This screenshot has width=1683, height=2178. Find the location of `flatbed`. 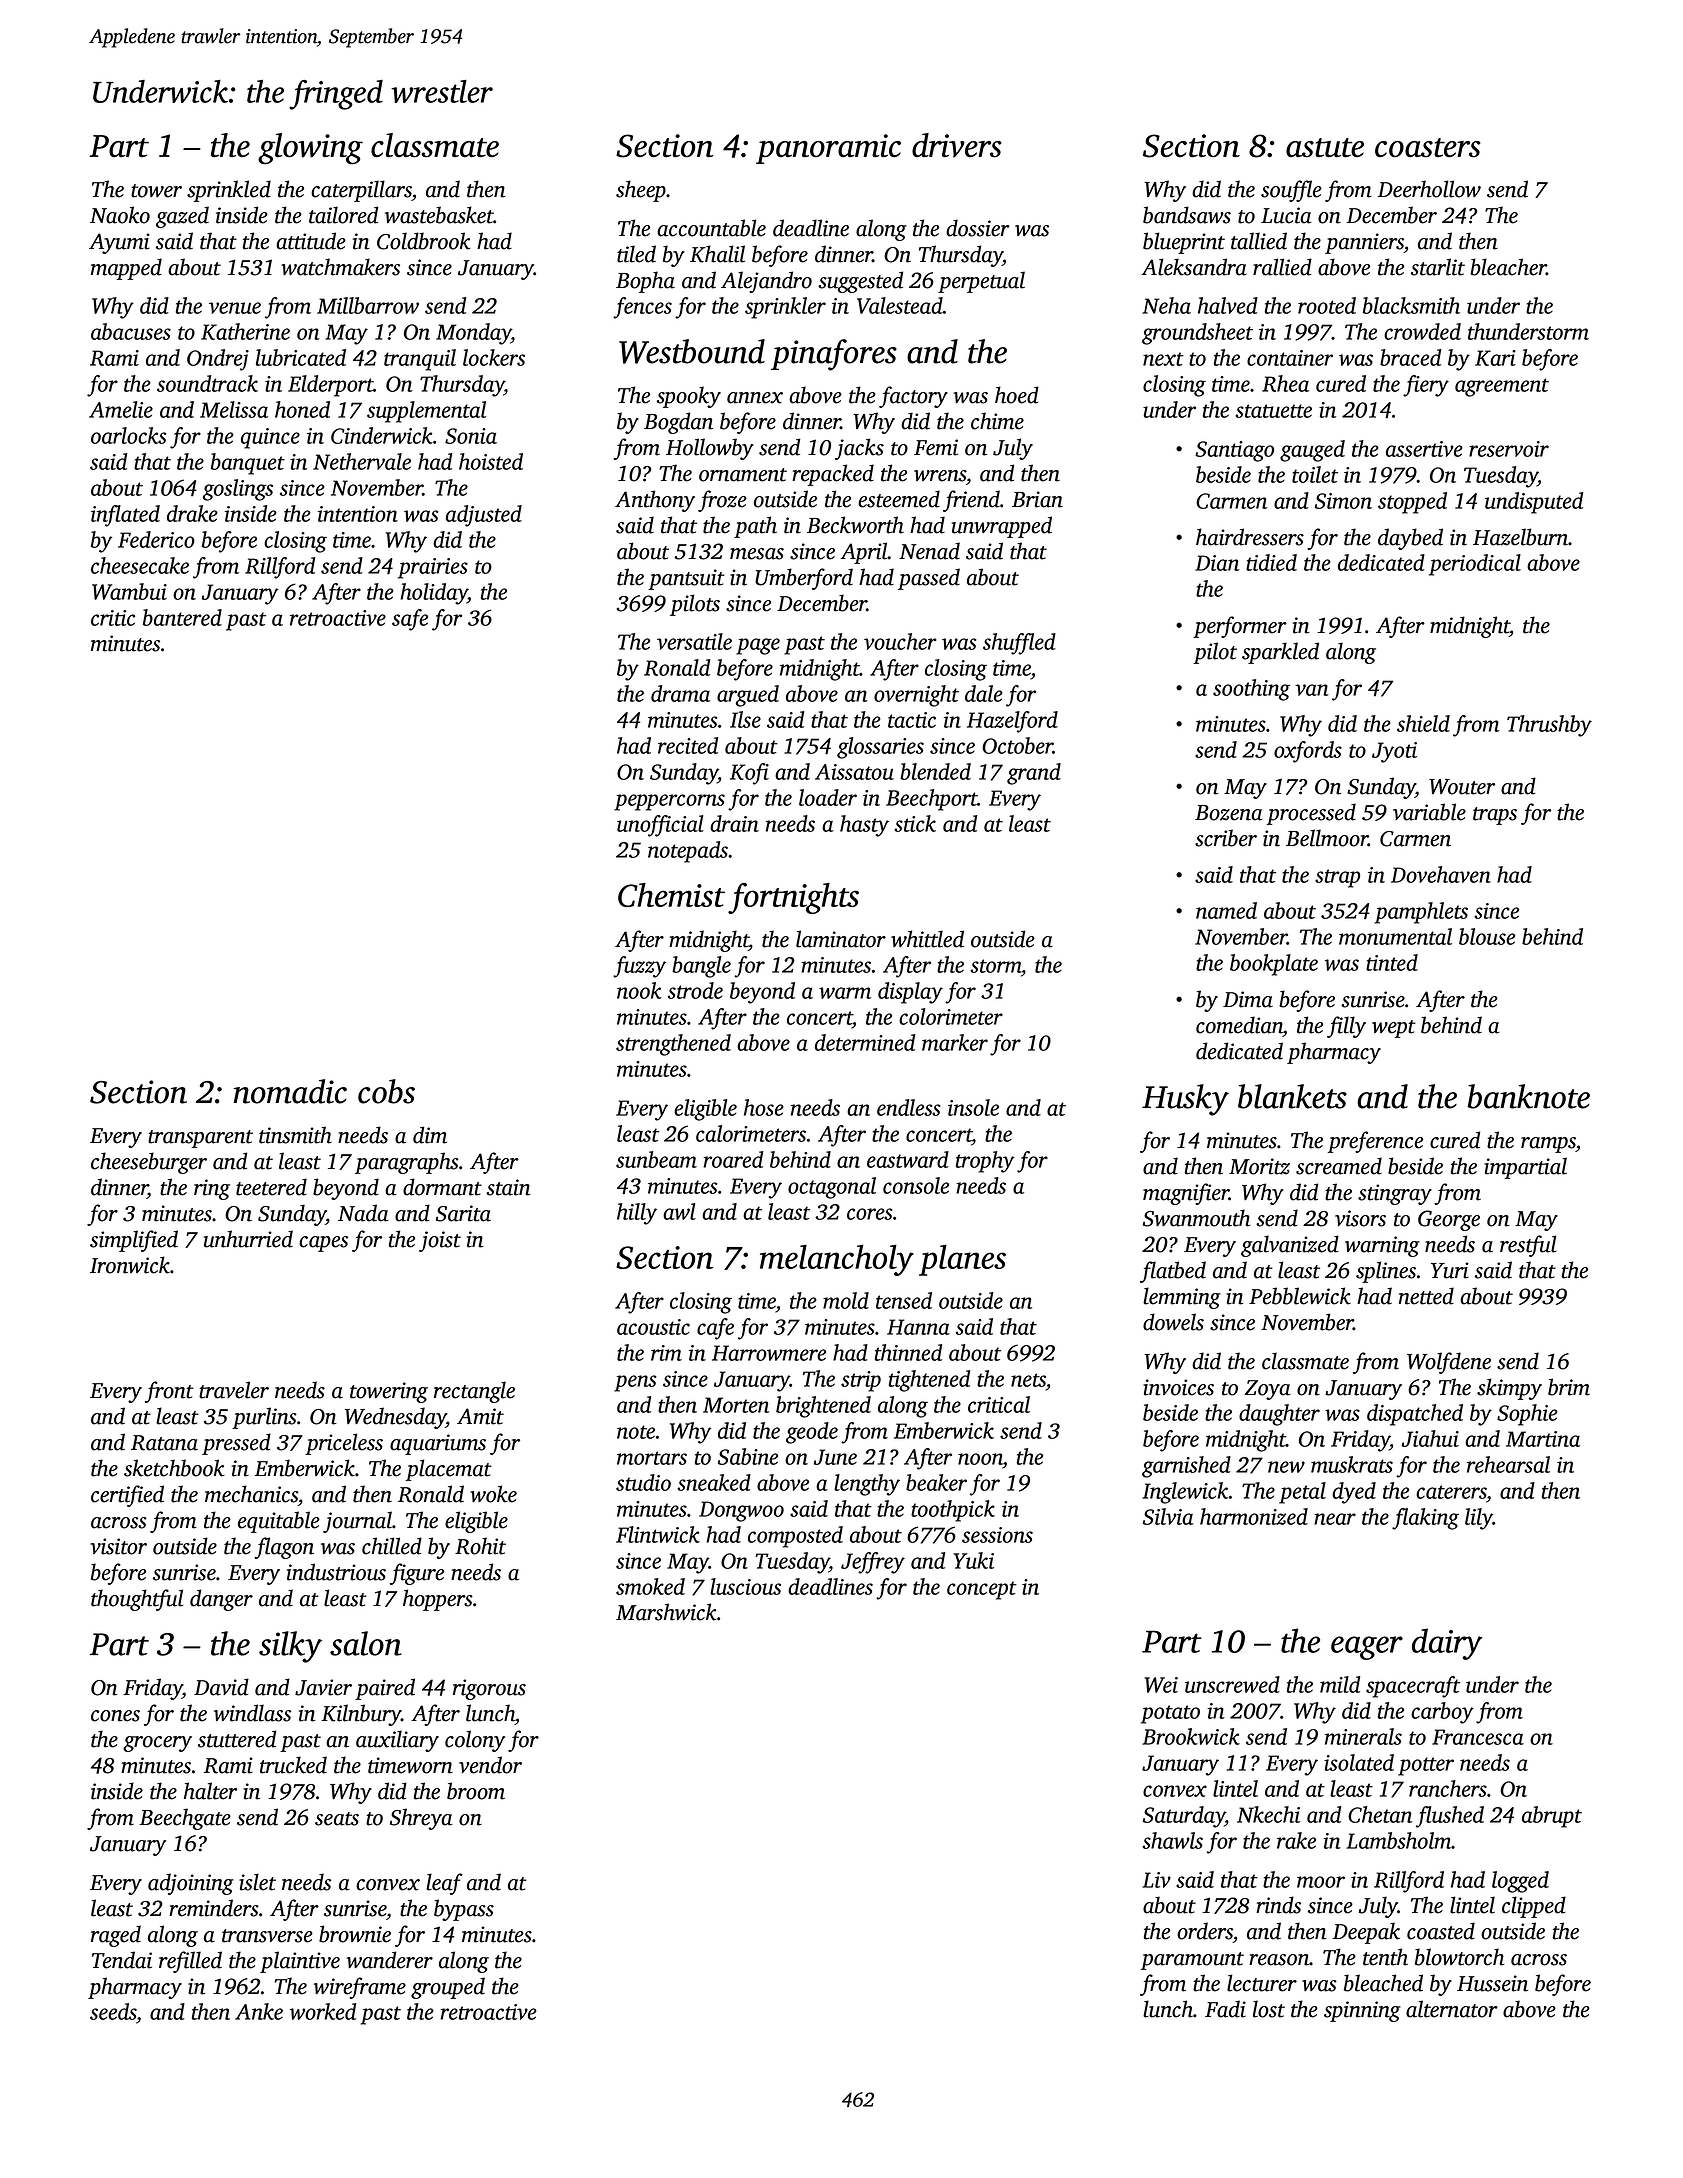

flatbed is located at coordinates (1173, 1272).
